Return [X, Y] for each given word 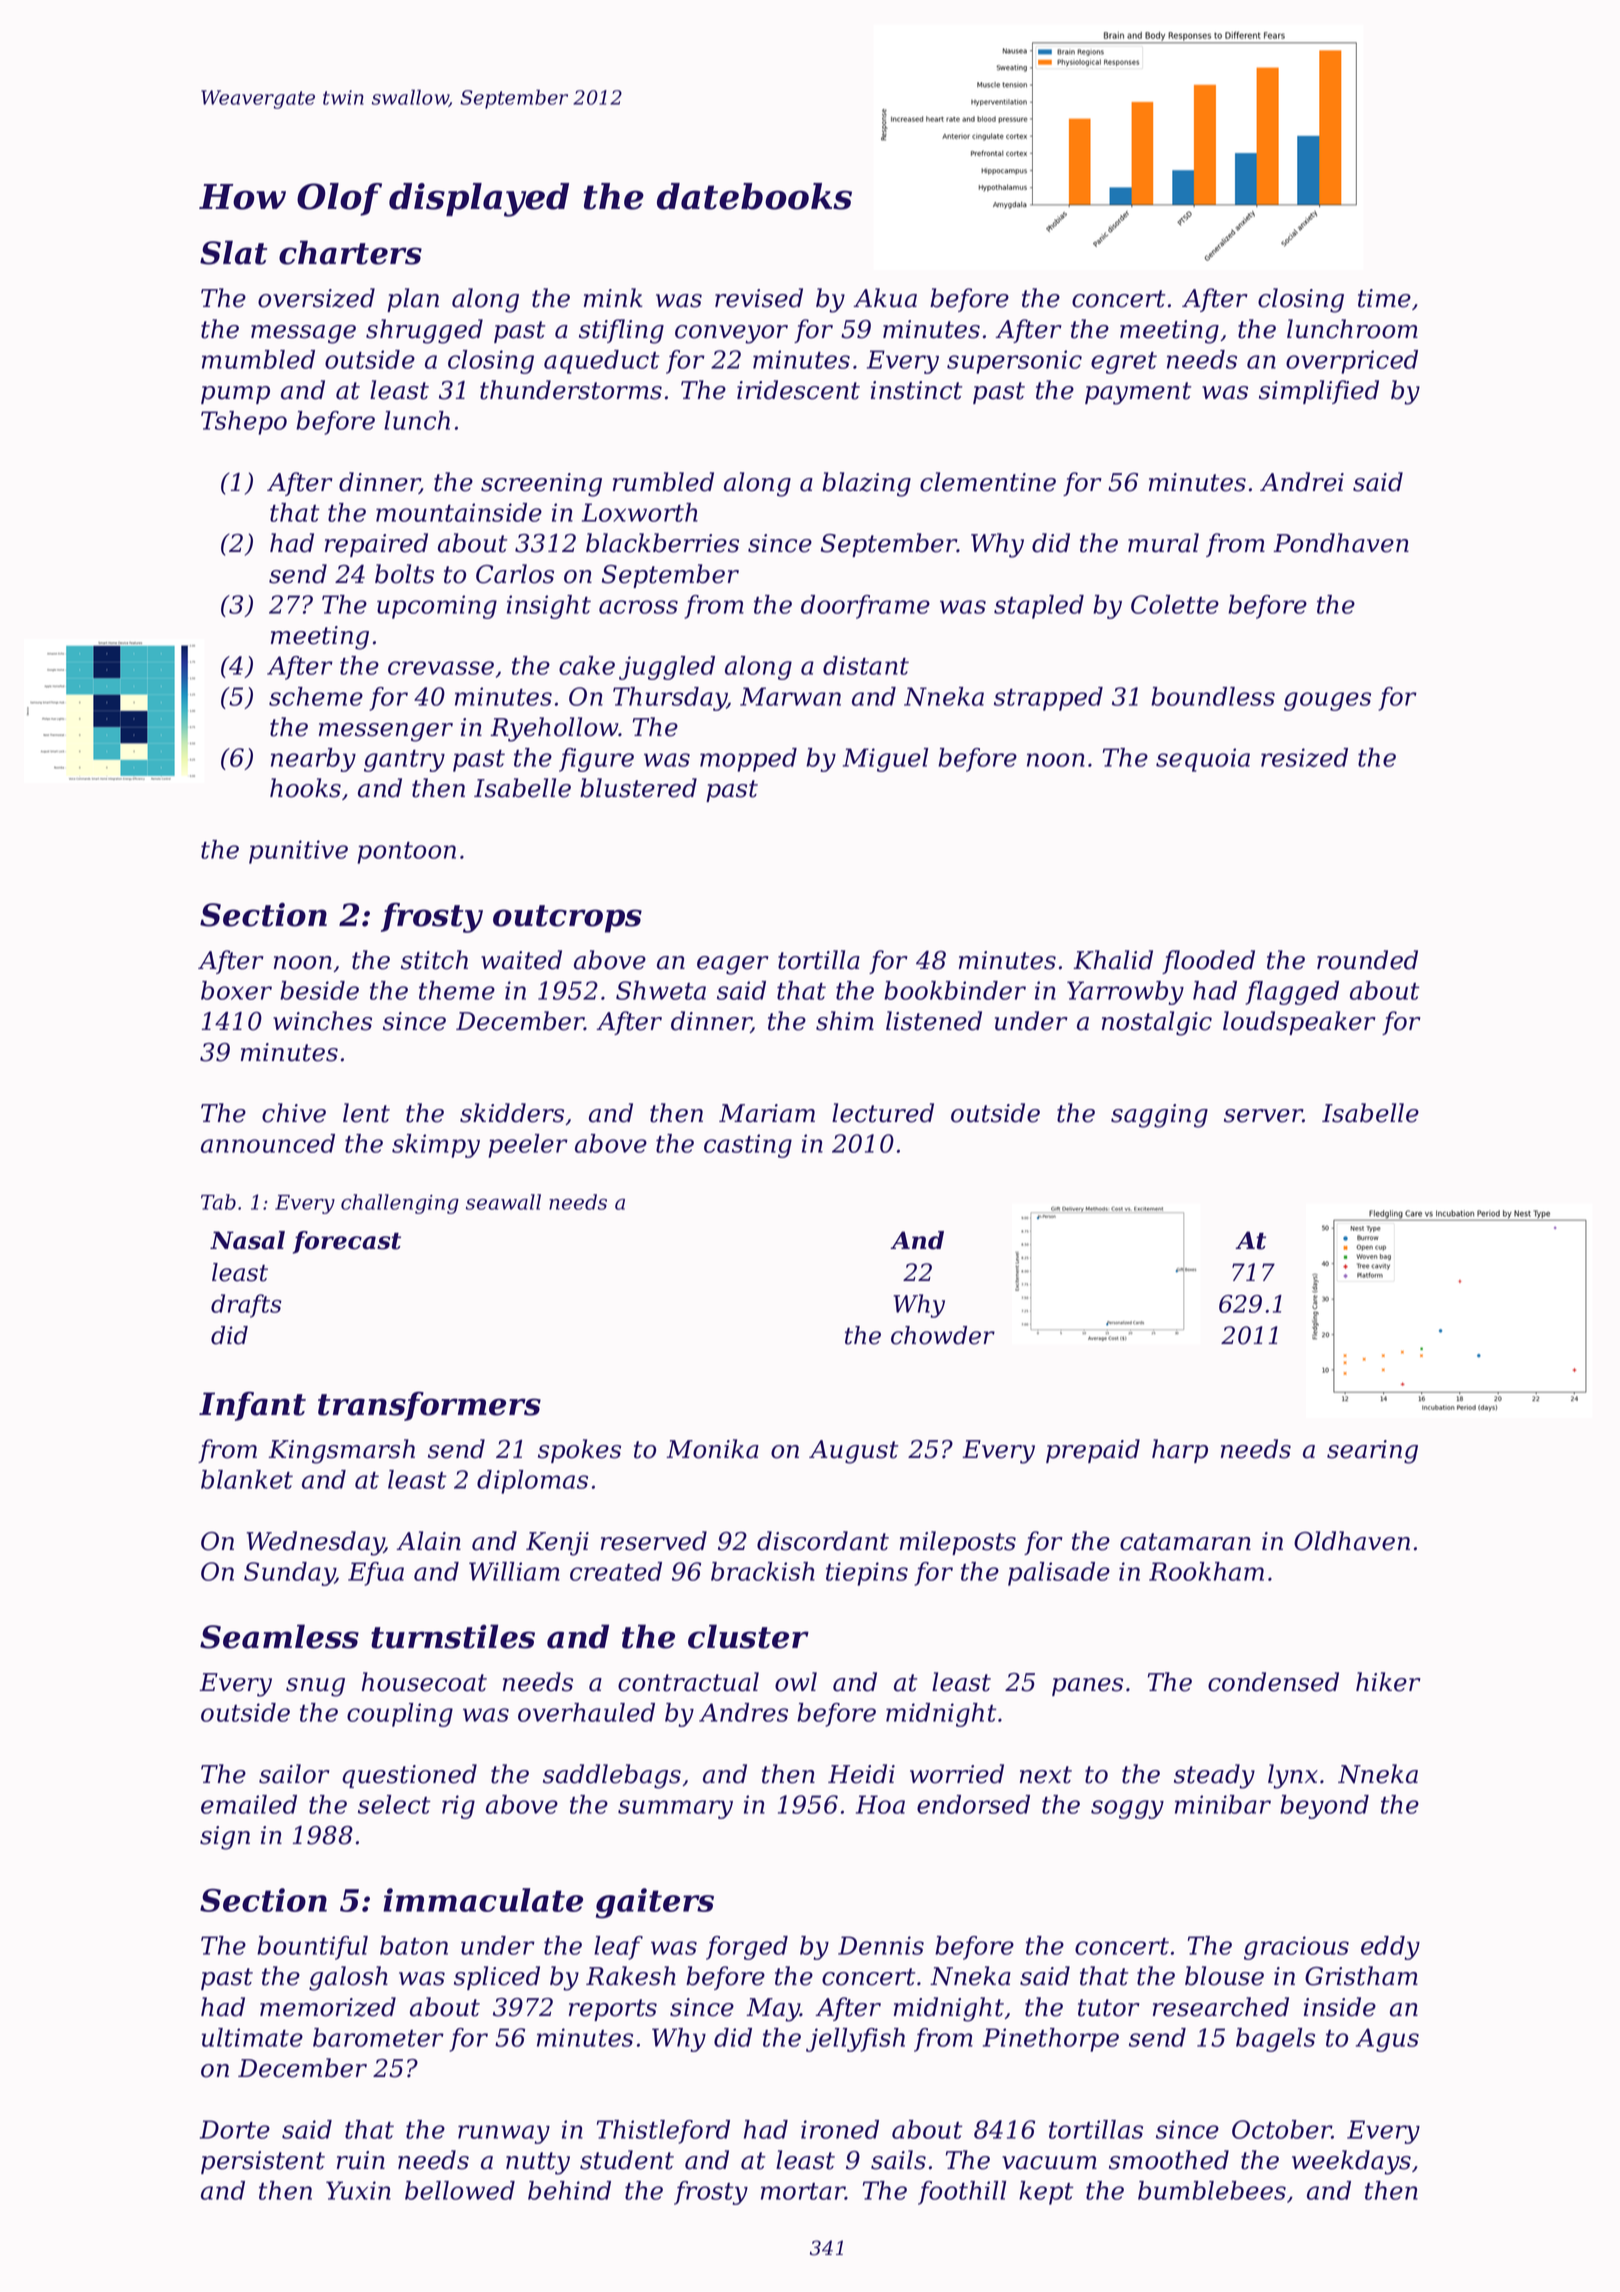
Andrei [1302, 482]
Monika [712, 1449]
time [1384, 298]
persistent [263, 2162]
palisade [1059, 1574]
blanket [247, 1479]
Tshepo [244, 423]
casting [748, 1146]
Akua [885, 298]
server [1263, 1116]
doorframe [865, 607]
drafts [246, 1306]
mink [613, 297]
